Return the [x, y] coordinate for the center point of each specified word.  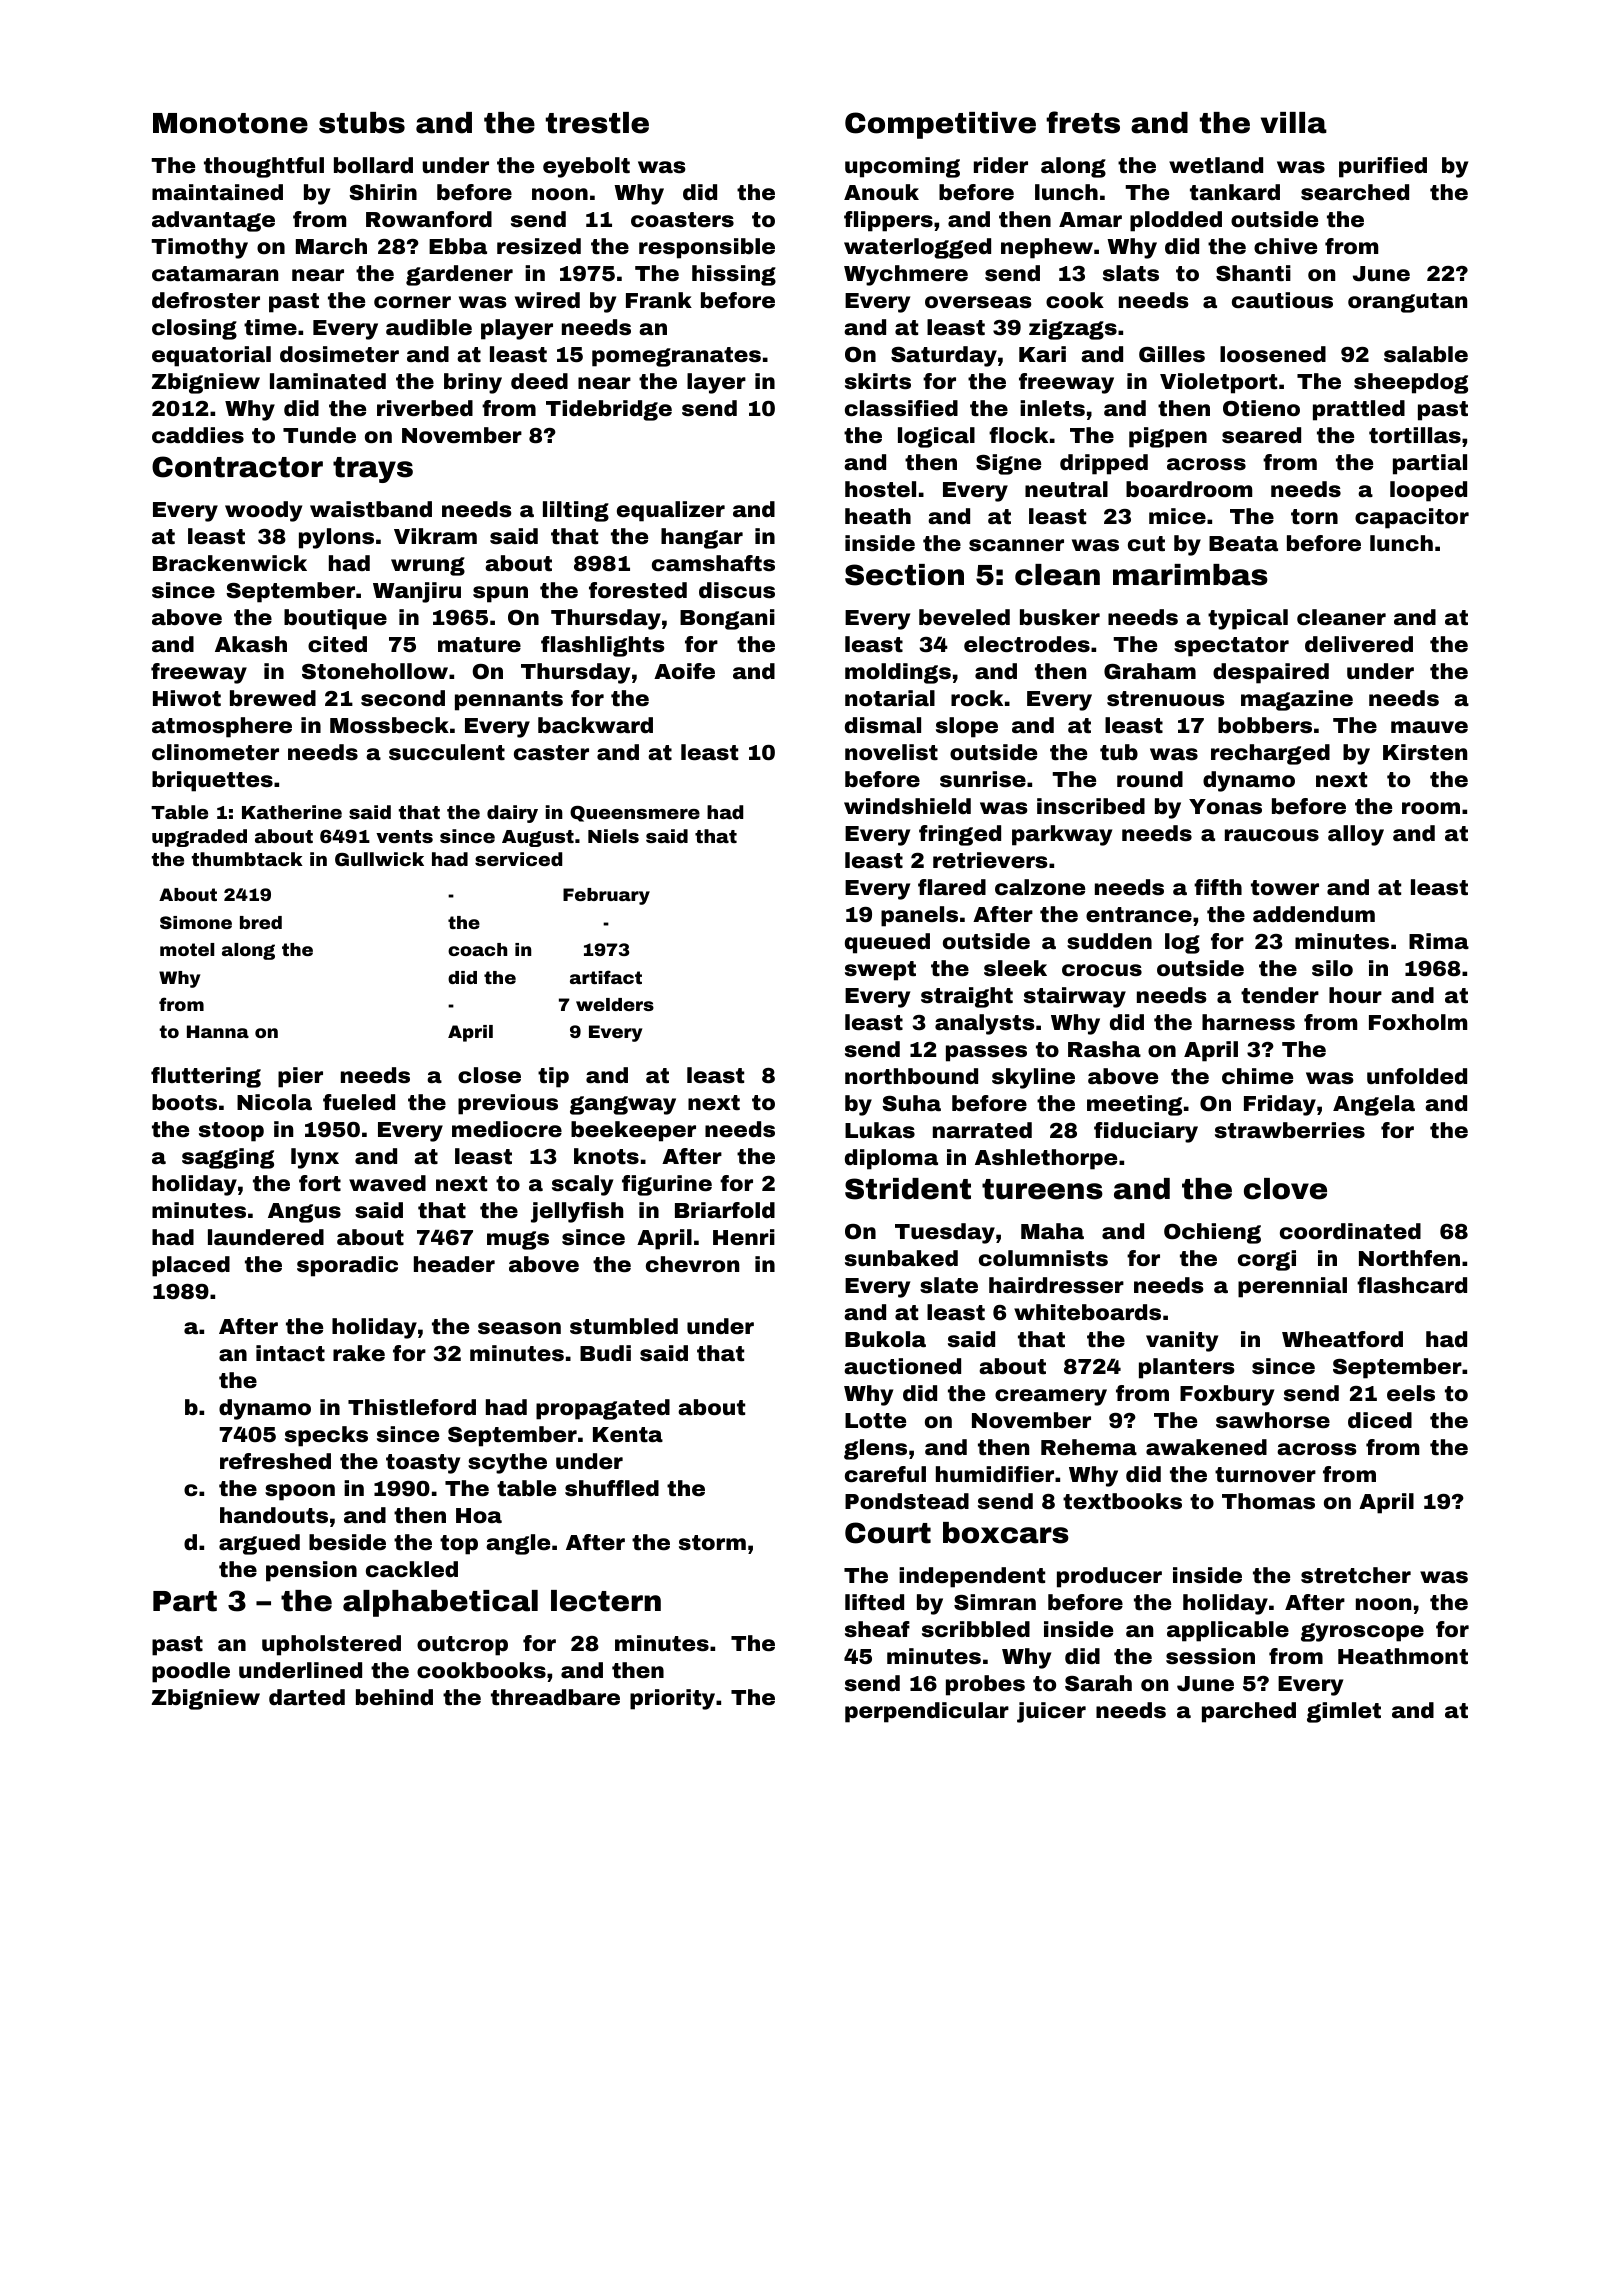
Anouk [881, 192]
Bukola [885, 1339]
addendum [1314, 914]
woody [263, 511]
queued [887, 943]
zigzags [1073, 329]
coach [477, 949]
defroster [206, 300]
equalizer [671, 511]
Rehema [1089, 1447]
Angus [304, 1213]
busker [1060, 617]
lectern [606, 1601]
